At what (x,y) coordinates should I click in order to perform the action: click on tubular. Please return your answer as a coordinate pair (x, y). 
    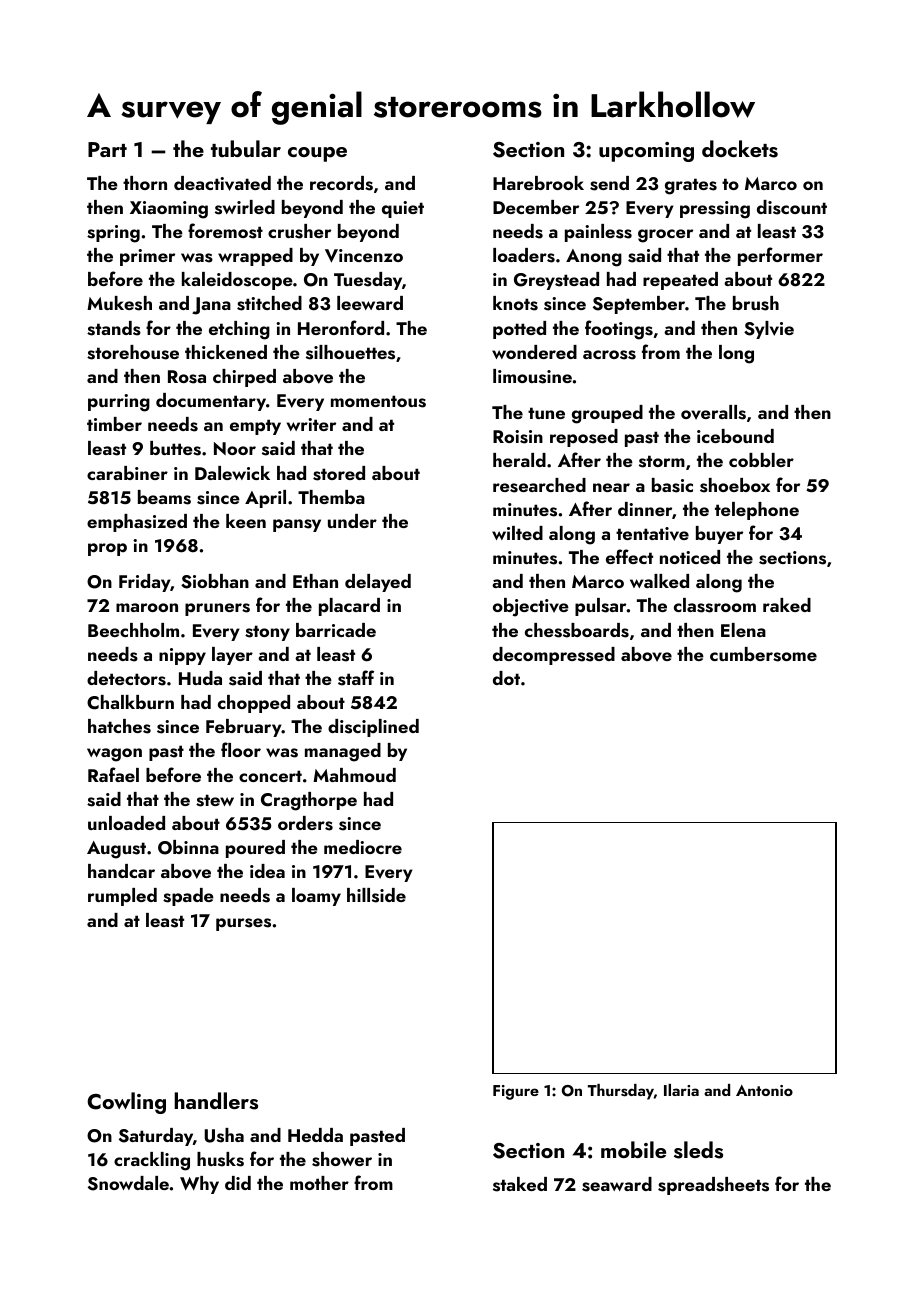
    Looking at the image, I should click on (246, 148).
